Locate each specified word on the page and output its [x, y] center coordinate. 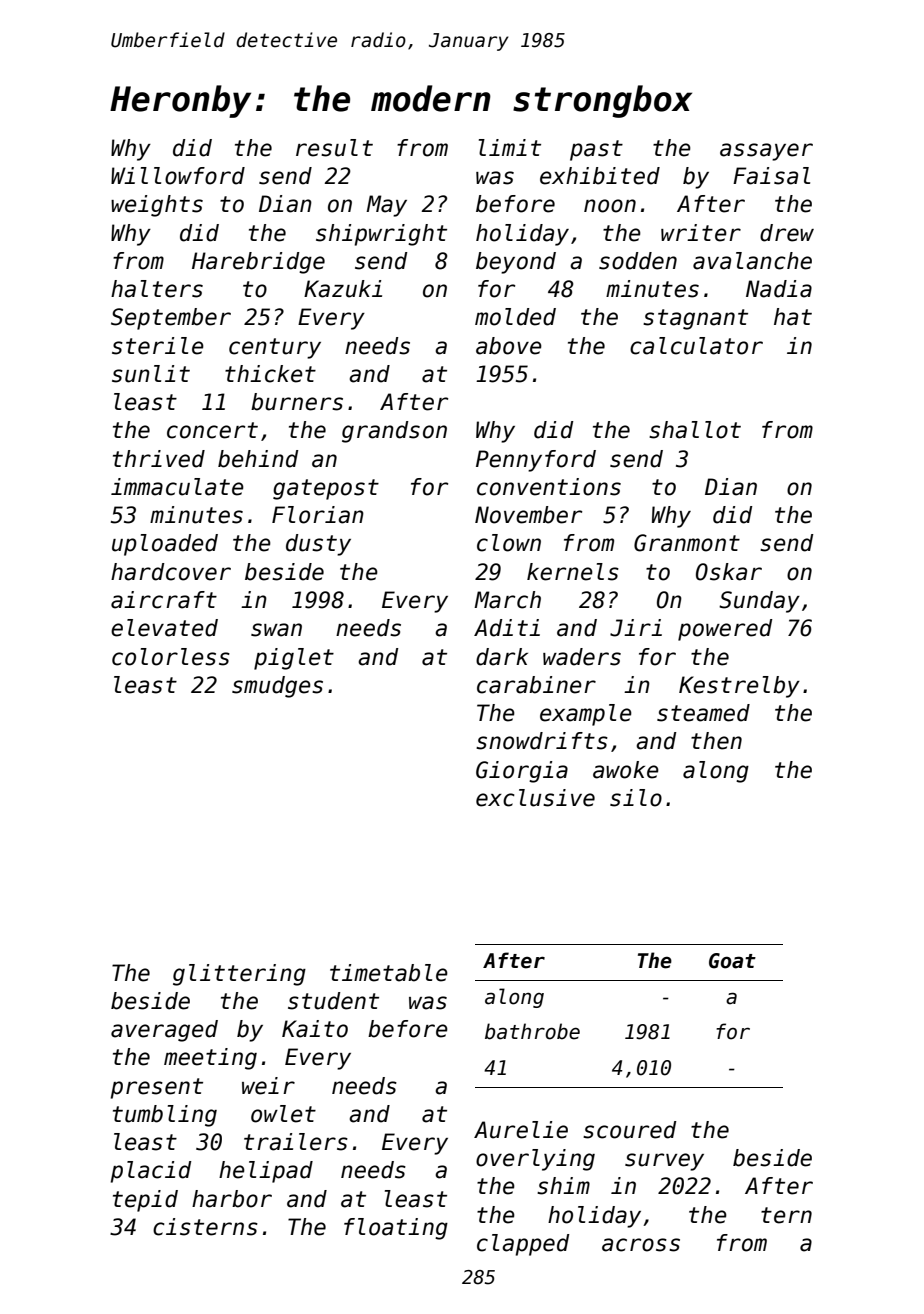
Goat [732, 961]
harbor [232, 1199]
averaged [164, 1031]
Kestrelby [739, 687]
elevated [164, 628]
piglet [294, 659]
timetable [389, 973]
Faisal [771, 176]
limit [510, 147]
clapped [523, 1245]
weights [157, 206]
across [641, 1245]
